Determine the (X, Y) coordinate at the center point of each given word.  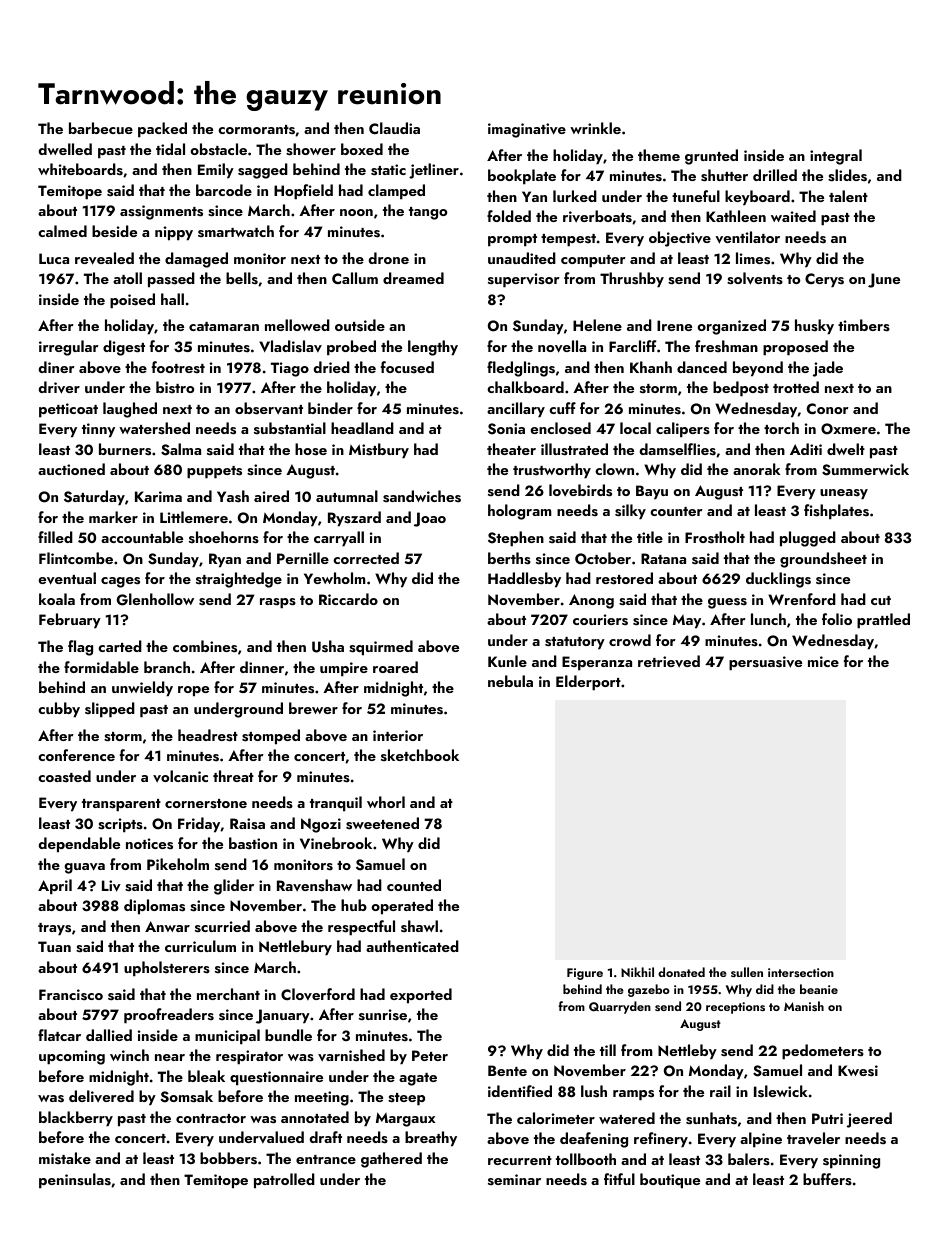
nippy (174, 233)
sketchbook (420, 755)
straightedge (239, 580)
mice (823, 661)
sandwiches (422, 496)
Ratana (663, 558)
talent (848, 196)
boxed (362, 149)
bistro (175, 387)
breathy (431, 1139)
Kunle (507, 661)
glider (234, 887)
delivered (101, 1096)
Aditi (806, 449)
